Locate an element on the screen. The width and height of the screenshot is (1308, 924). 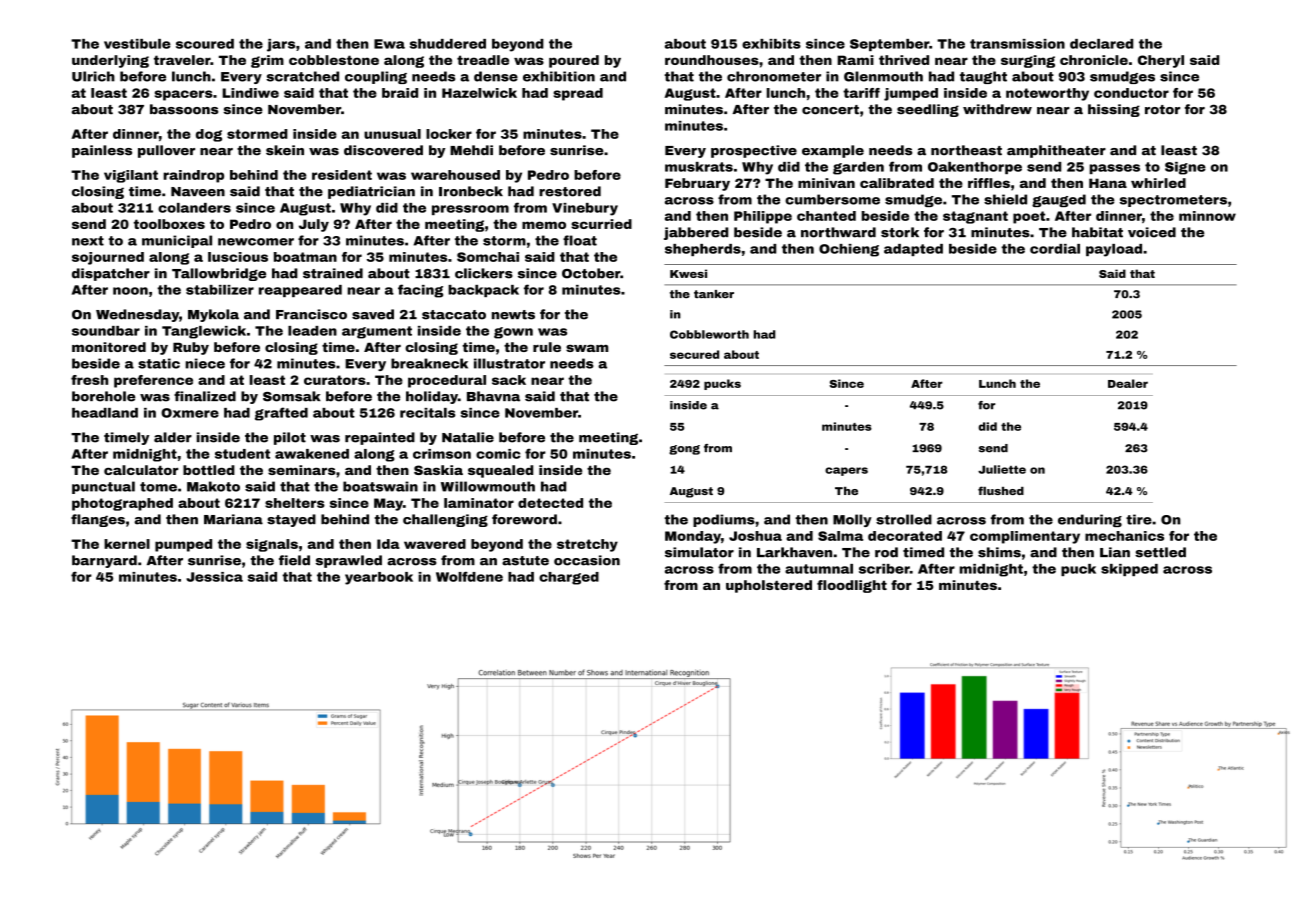
adapted is located at coordinates (913, 250).
